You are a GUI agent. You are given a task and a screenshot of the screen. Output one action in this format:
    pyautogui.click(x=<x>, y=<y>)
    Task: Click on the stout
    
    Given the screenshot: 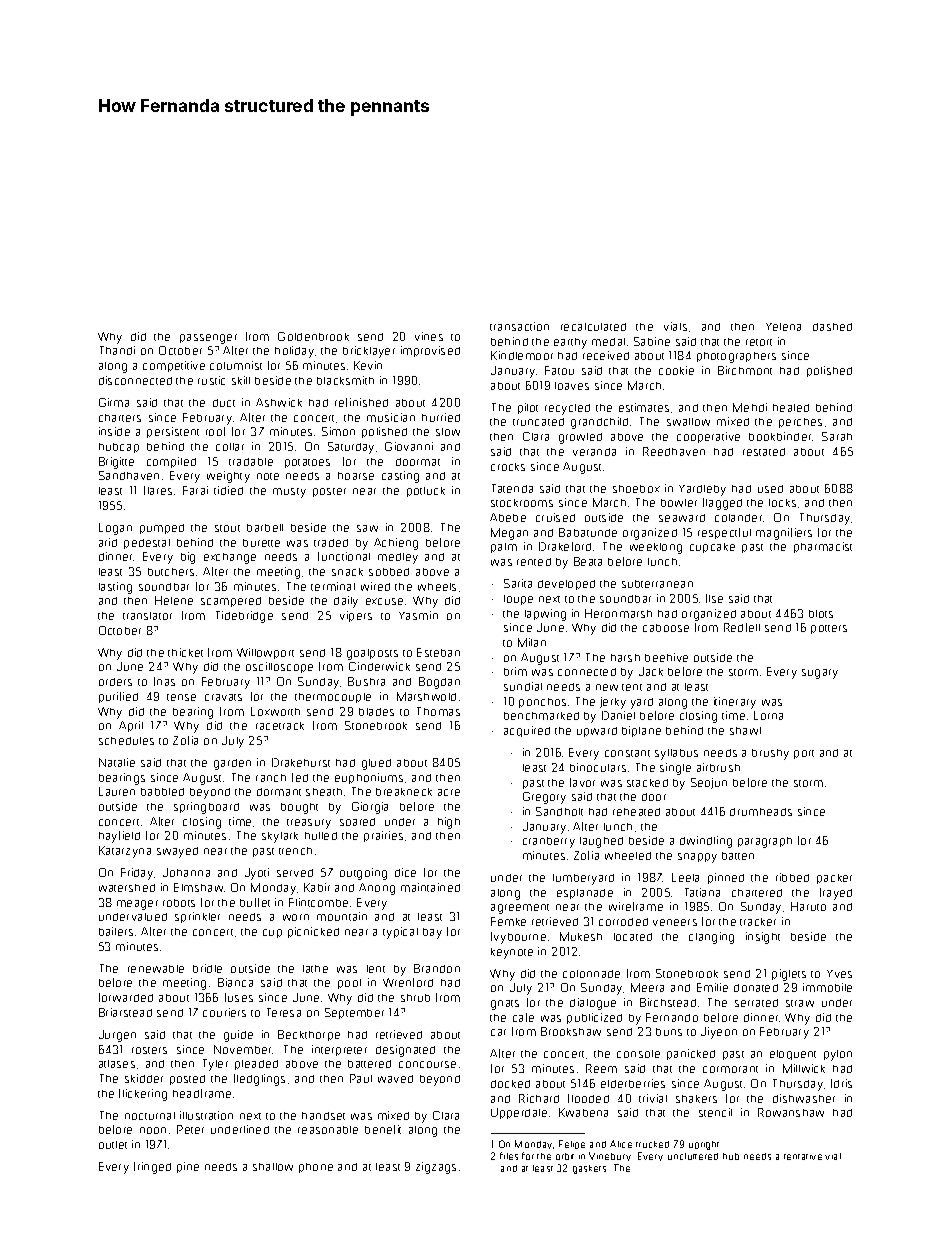 What is the action you would take?
    pyautogui.click(x=227, y=528)
